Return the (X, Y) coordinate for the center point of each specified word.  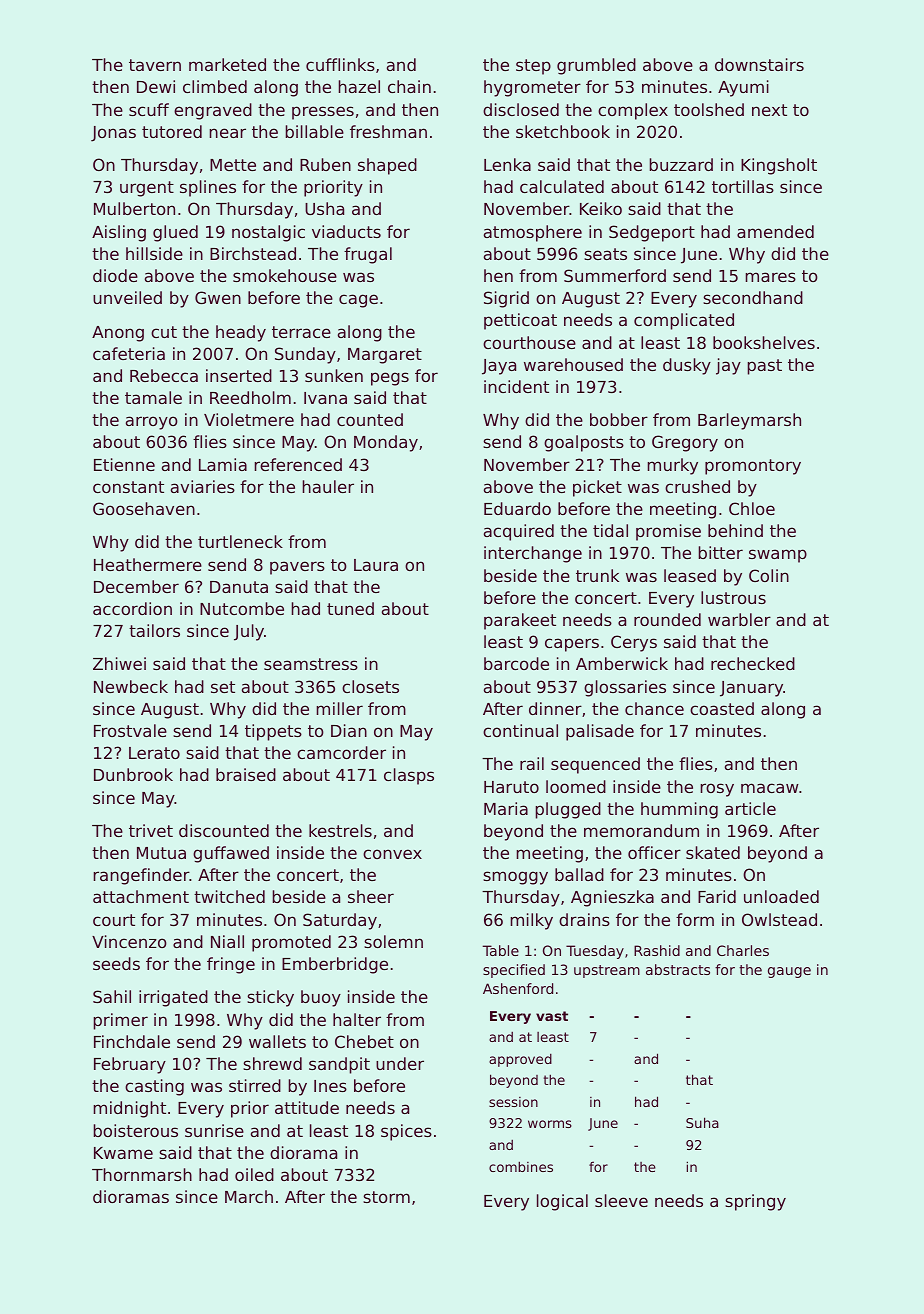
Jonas (113, 134)
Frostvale (130, 730)
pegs (390, 379)
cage (358, 301)
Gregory (685, 443)
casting (154, 1087)
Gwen (218, 297)
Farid (717, 896)
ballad (579, 874)
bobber (619, 419)
